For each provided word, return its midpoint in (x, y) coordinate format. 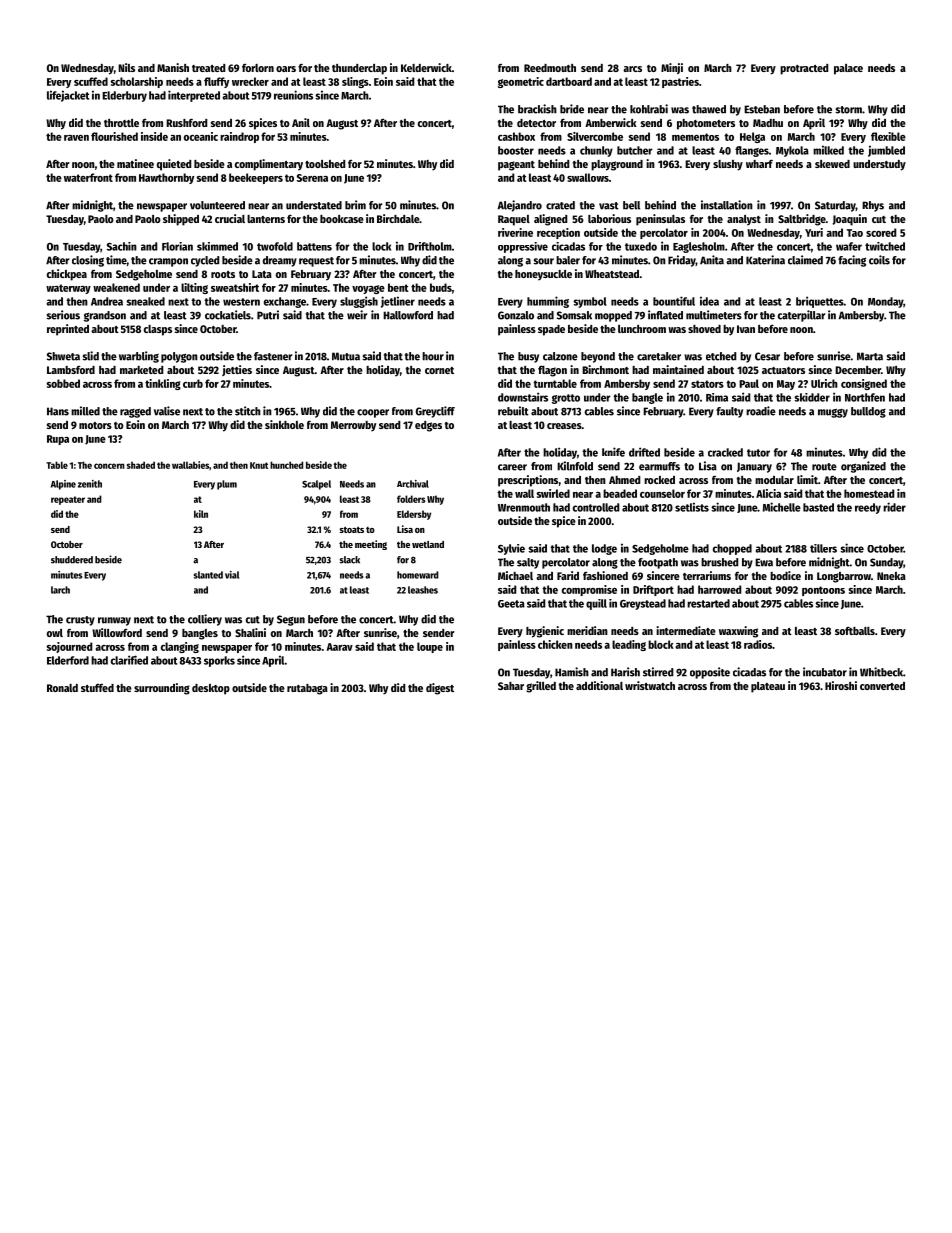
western (241, 302)
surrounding (162, 689)
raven (76, 138)
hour (433, 356)
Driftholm (430, 246)
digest (440, 689)
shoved (704, 329)
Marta (870, 356)
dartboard (569, 81)
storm (848, 110)
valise (167, 411)
